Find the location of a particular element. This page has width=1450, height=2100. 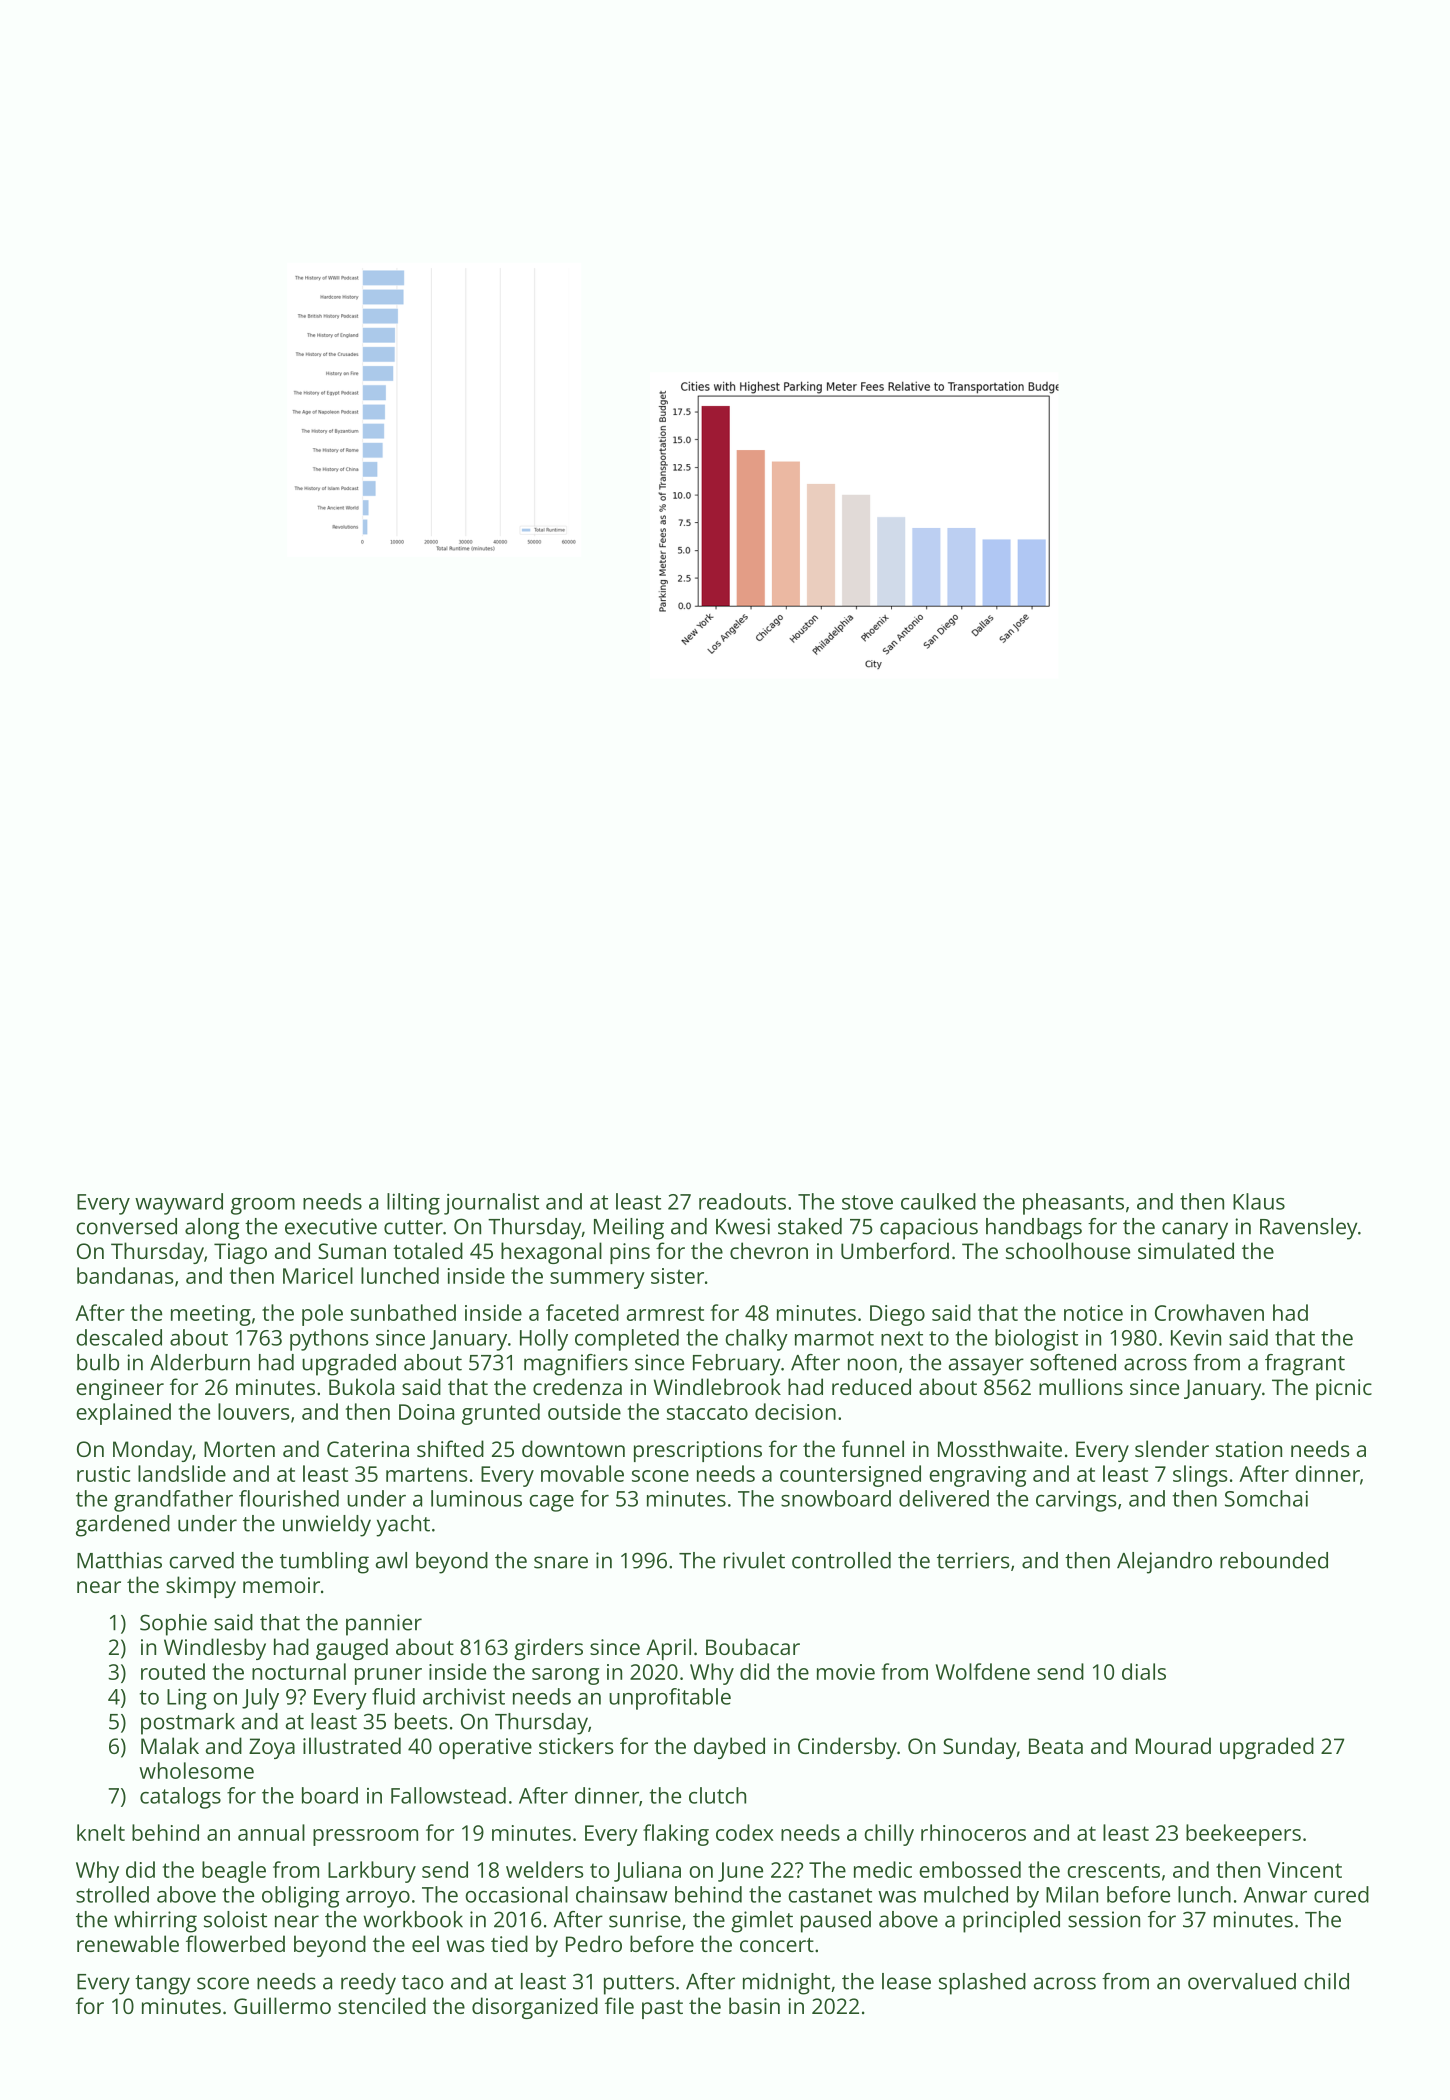

wholesome is located at coordinates (196, 1770).
